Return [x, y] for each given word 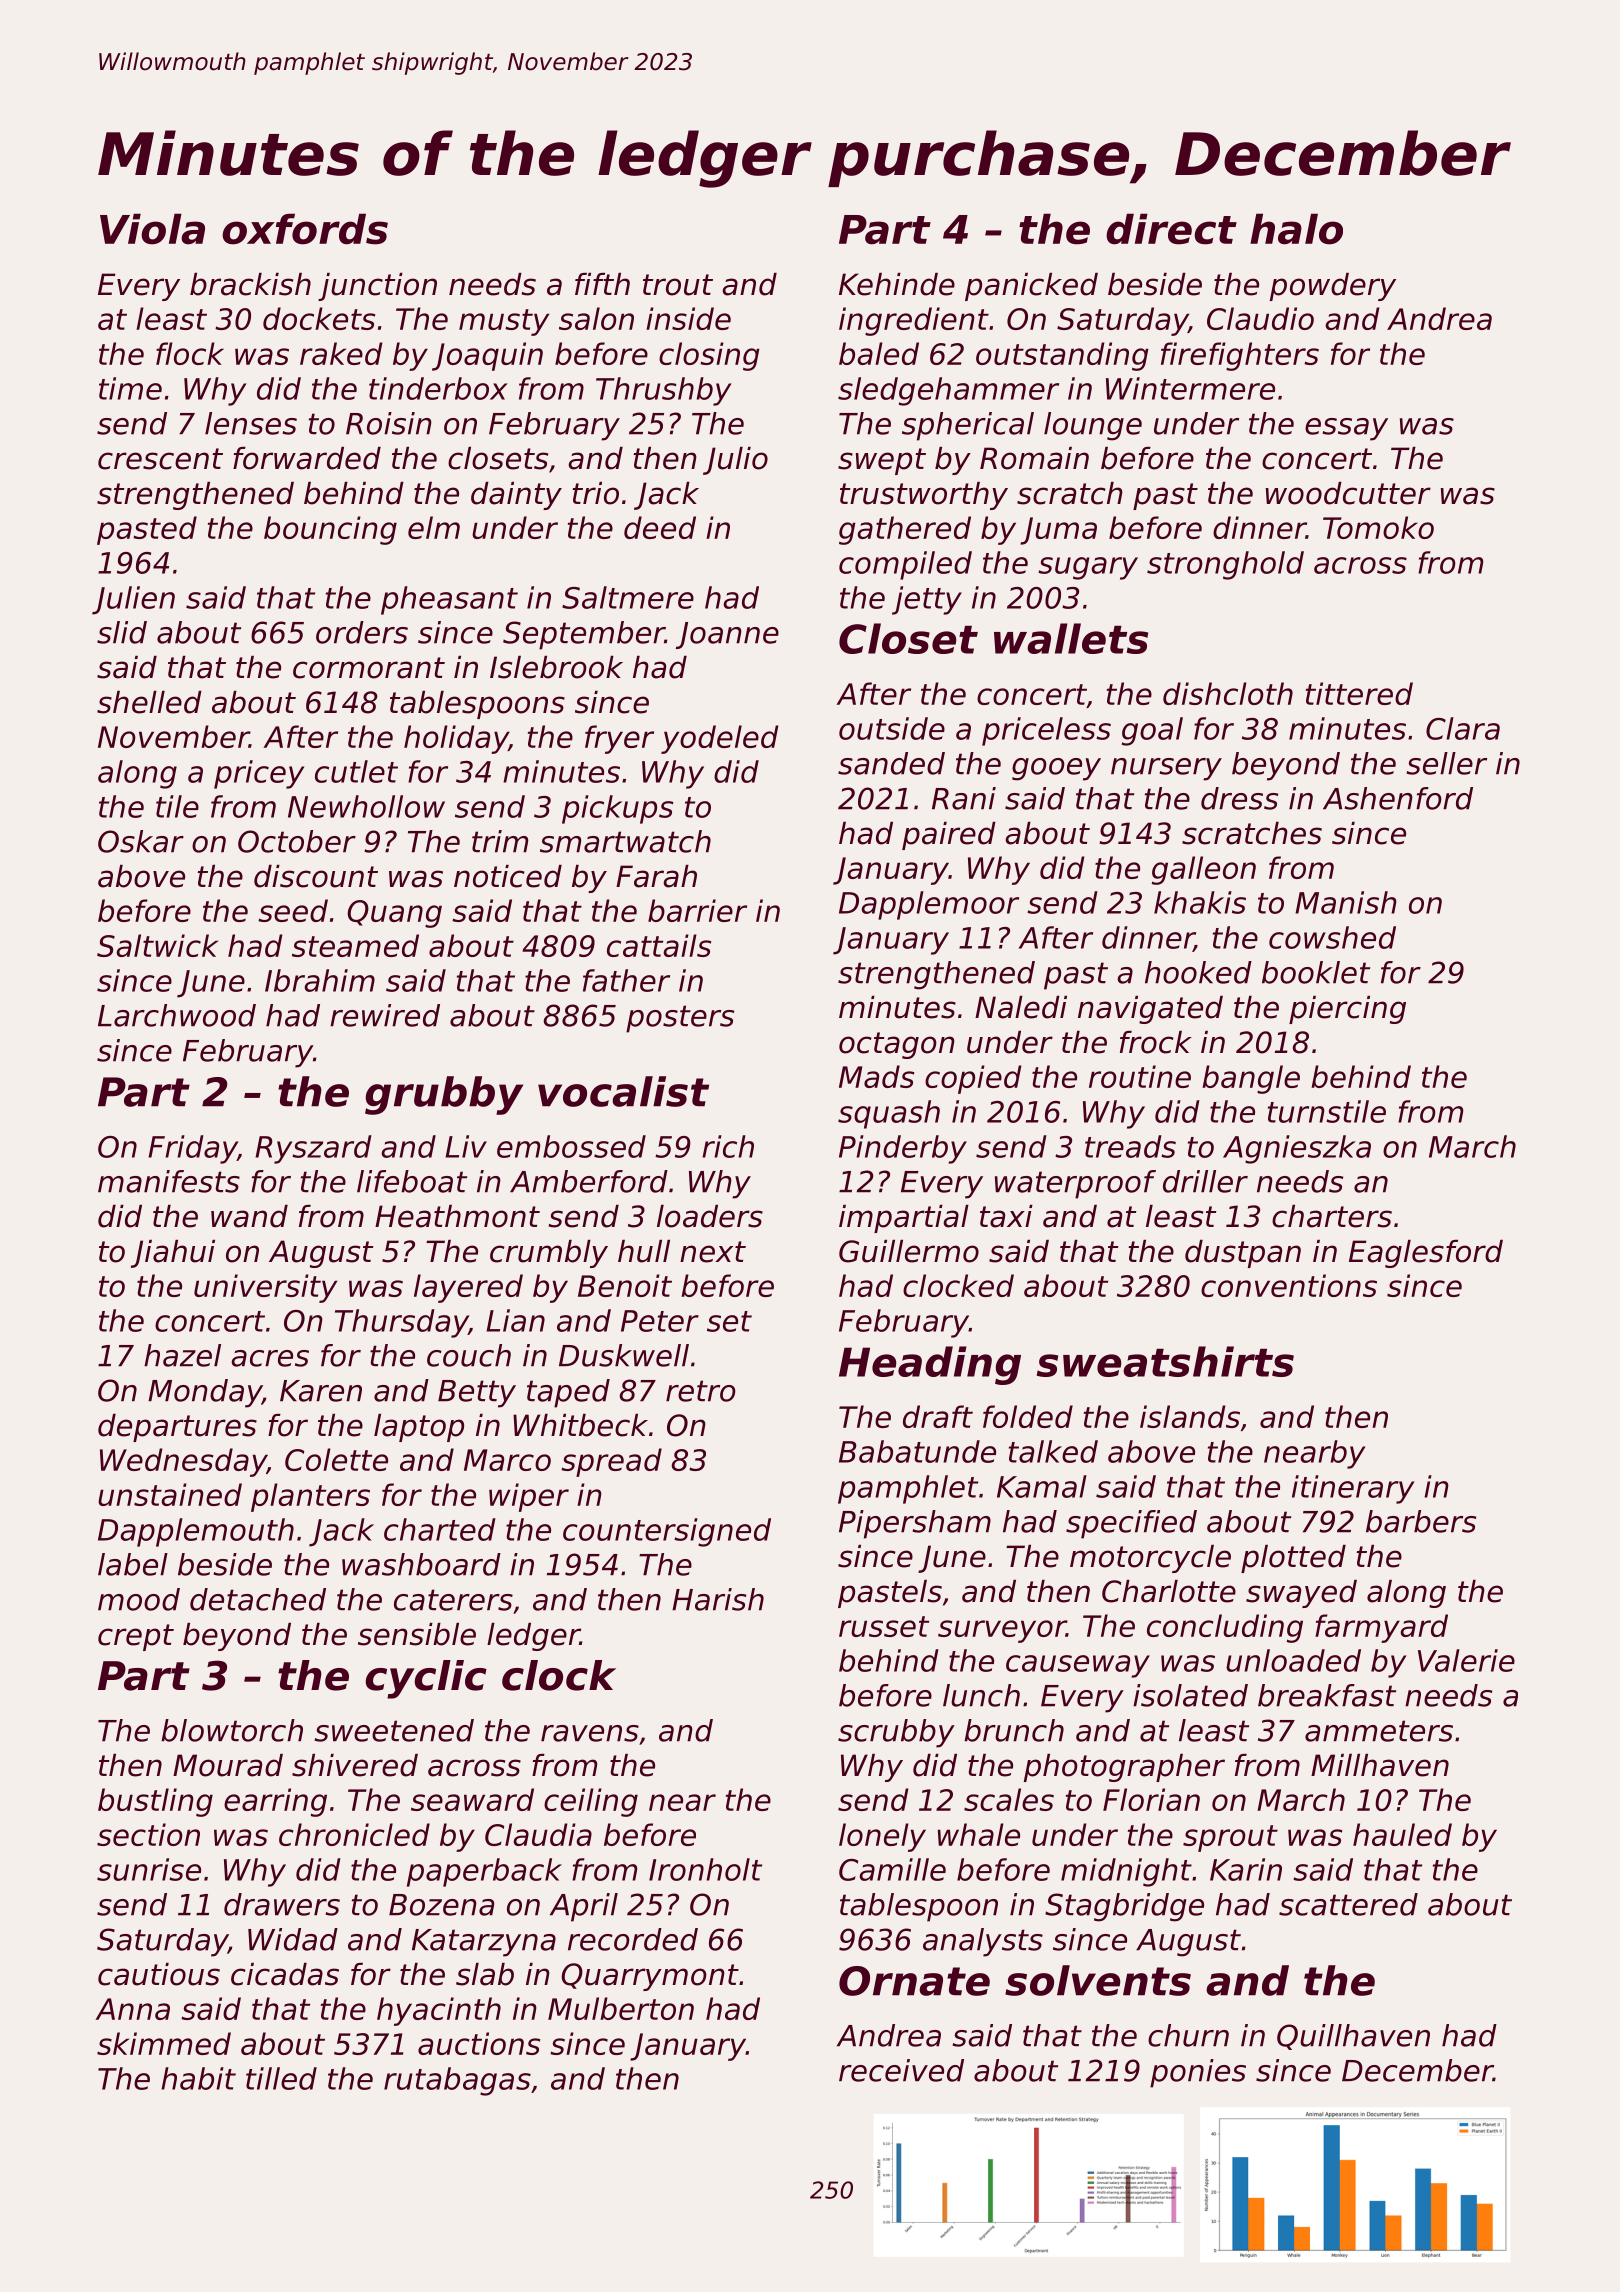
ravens [590, 1733]
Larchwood [177, 1015]
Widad [293, 1939]
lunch [981, 1695]
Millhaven [1380, 1765]
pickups [618, 809]
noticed [508, 876]
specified [1131, 1524]
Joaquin [487, 356]
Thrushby [663, 391]
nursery [1166, 769]
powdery [1333, 287]
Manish [1346, 902]
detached [258, 1599]
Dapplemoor [929, 905]
